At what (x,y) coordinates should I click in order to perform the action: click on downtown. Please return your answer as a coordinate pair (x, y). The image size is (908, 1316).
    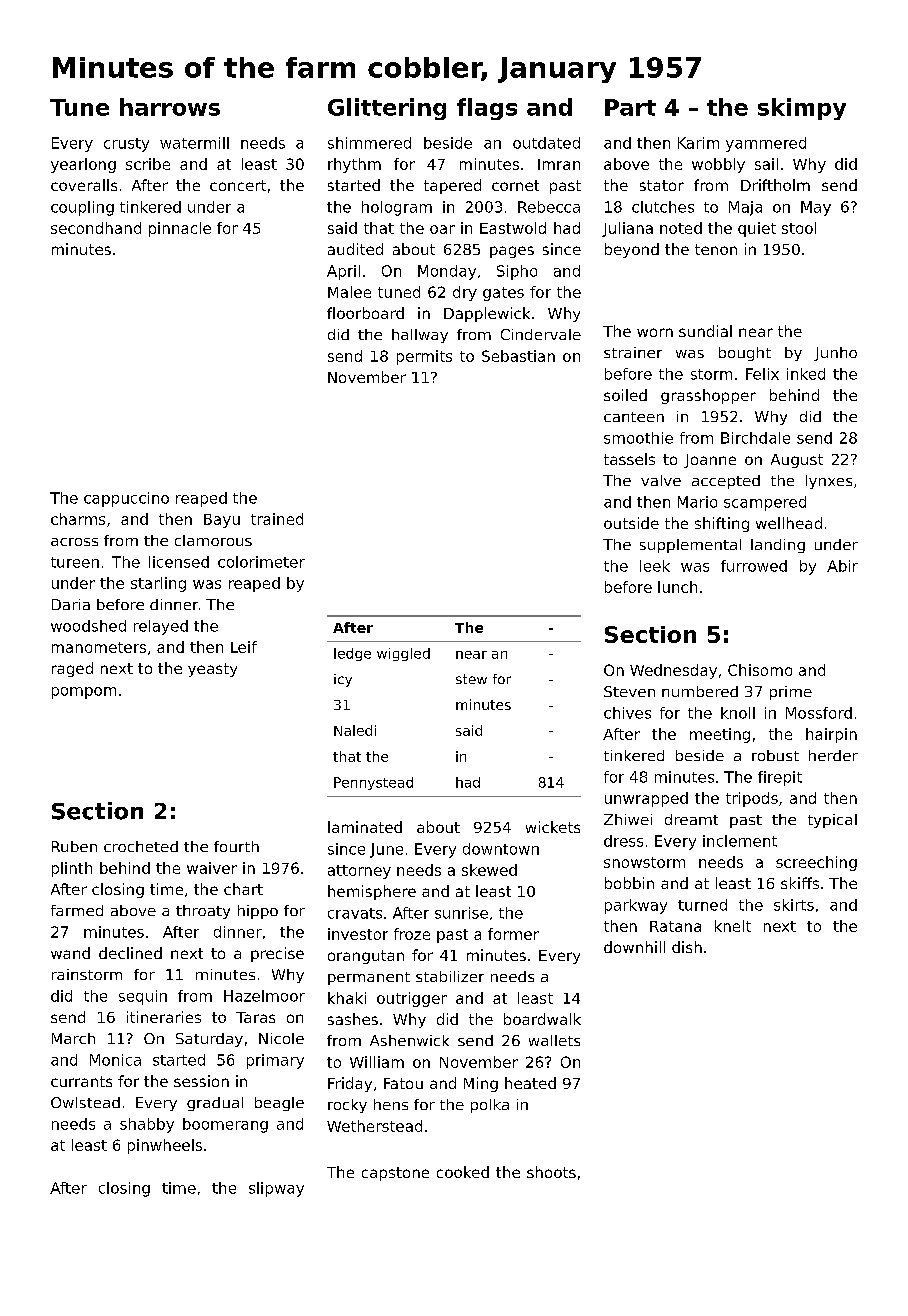
    Looking at the image, I should click on (501, 849).
